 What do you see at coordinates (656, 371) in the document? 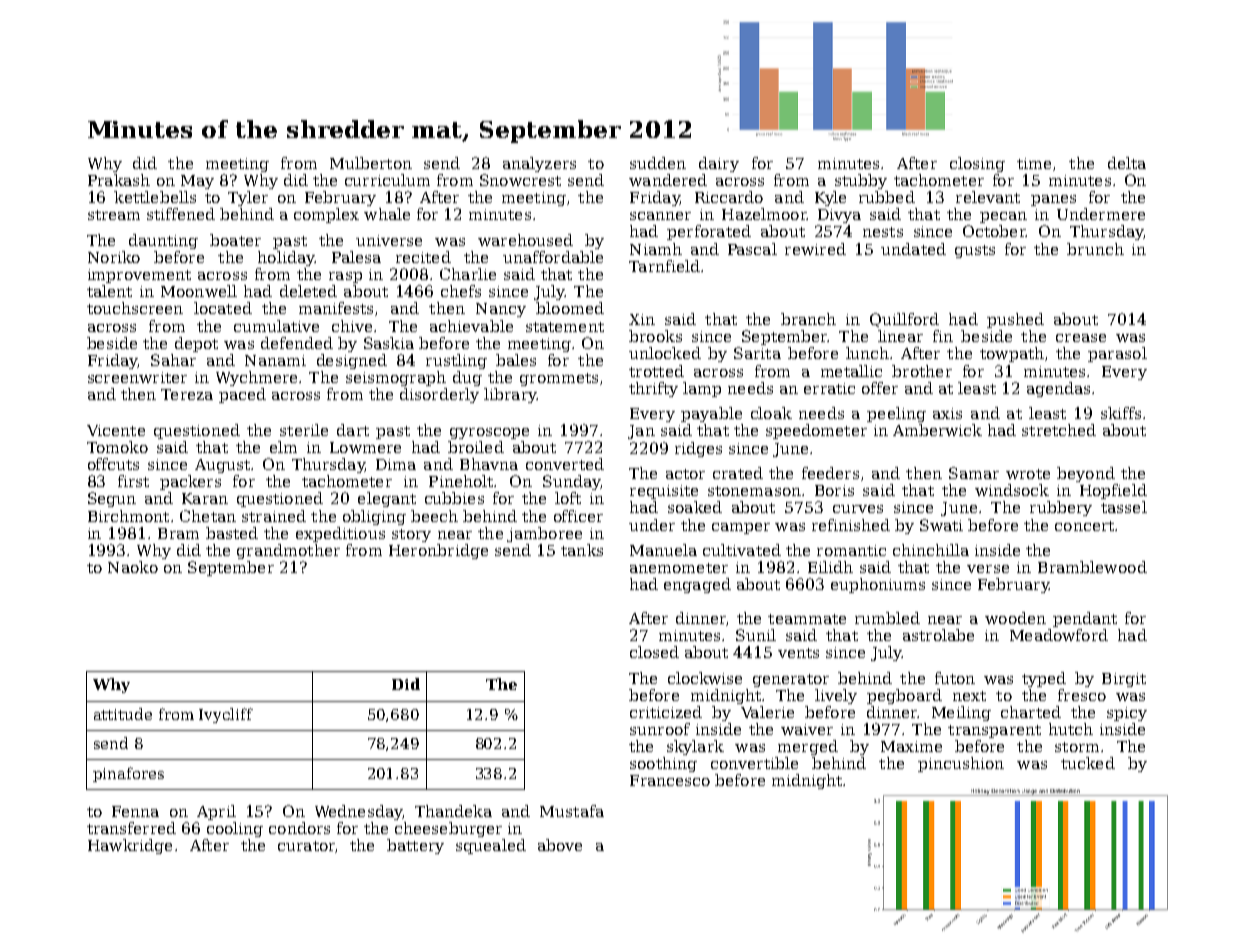
I see `trotted` at bounding box center [656, 371].
